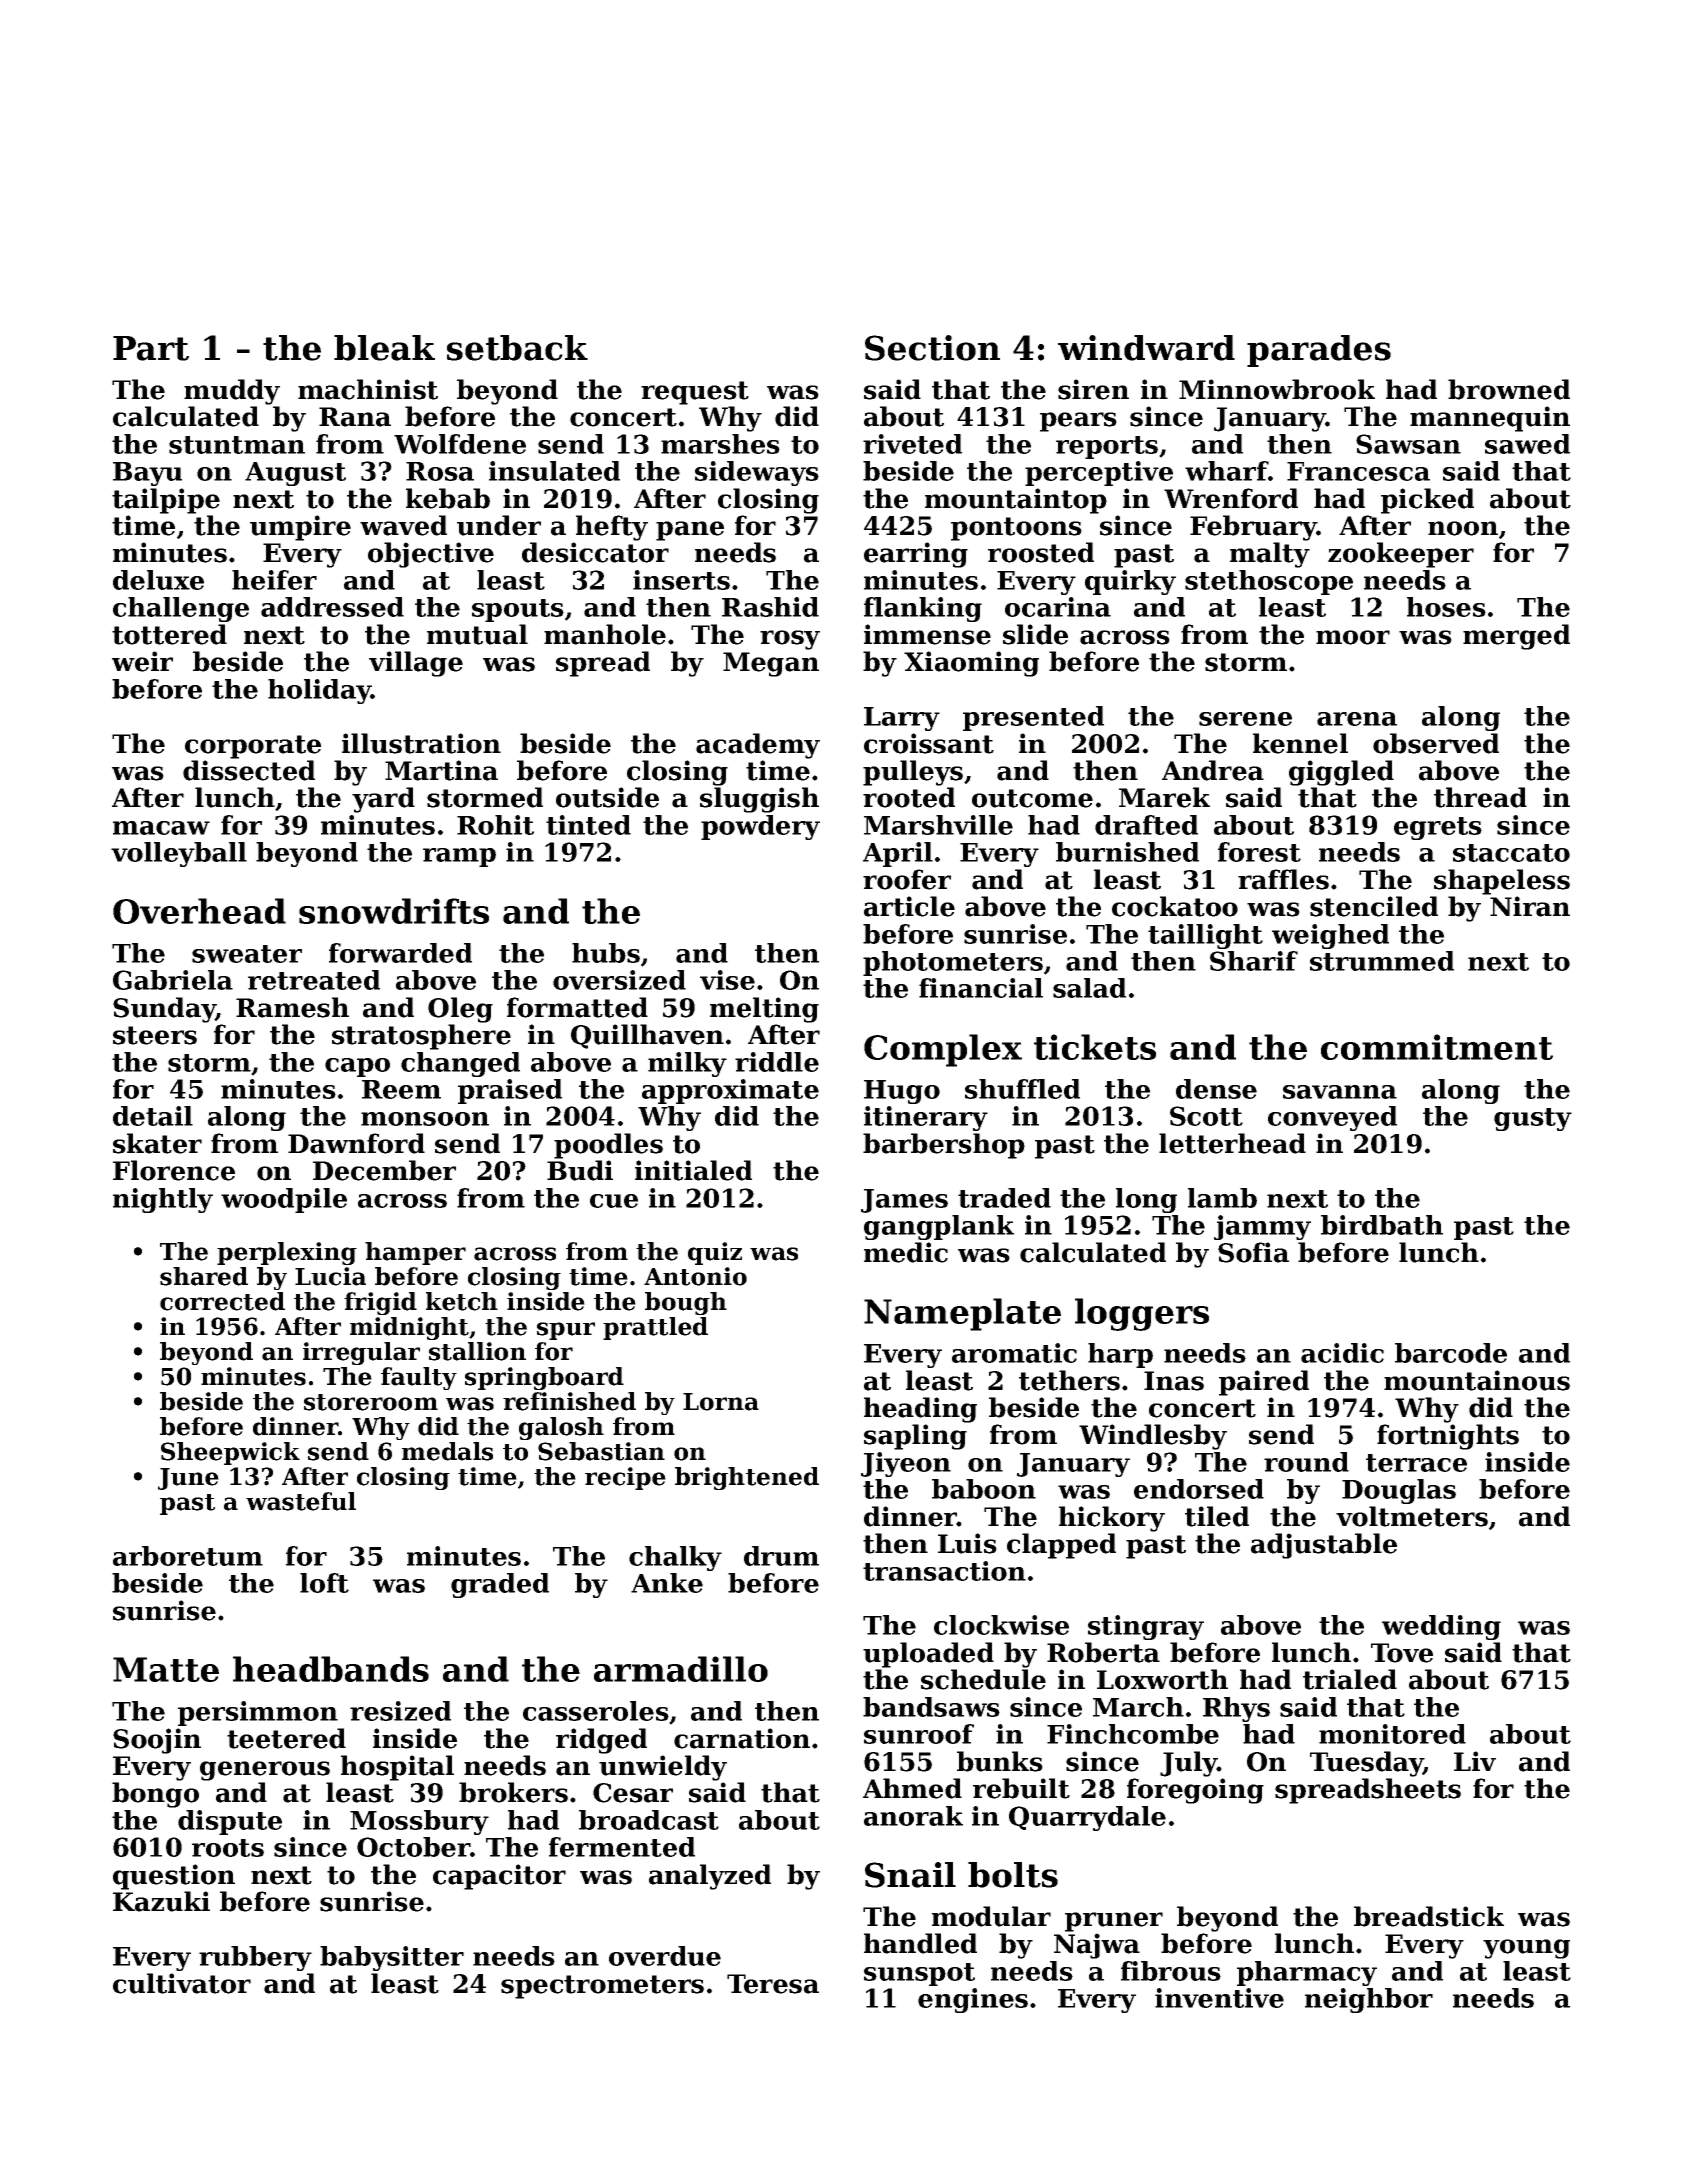  Describe the element at coordinates (1441, 1627) in the screenshot. I see `wedding` at that location.
